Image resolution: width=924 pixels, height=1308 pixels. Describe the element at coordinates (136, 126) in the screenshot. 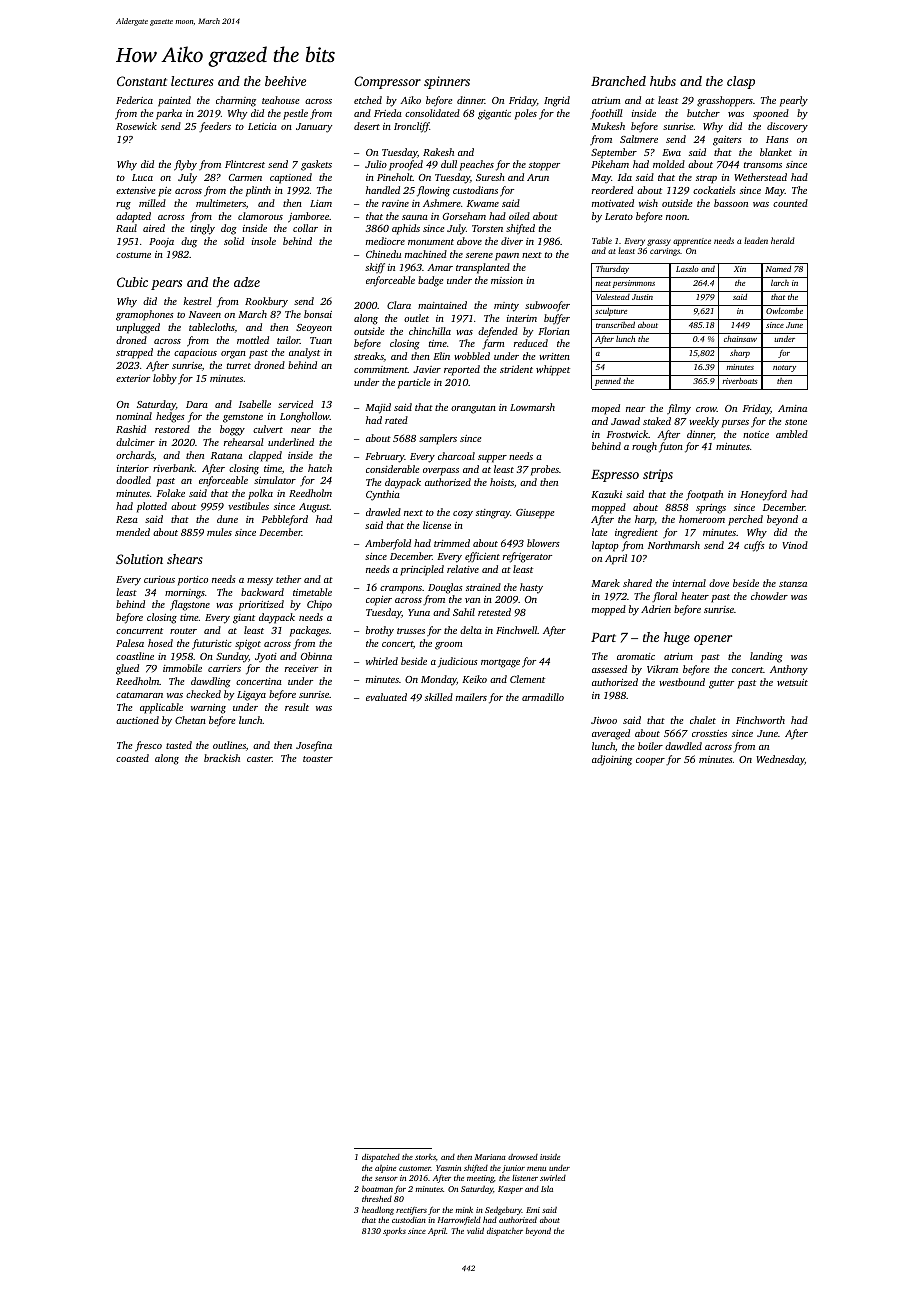

I see `Rosewick` at that location.
